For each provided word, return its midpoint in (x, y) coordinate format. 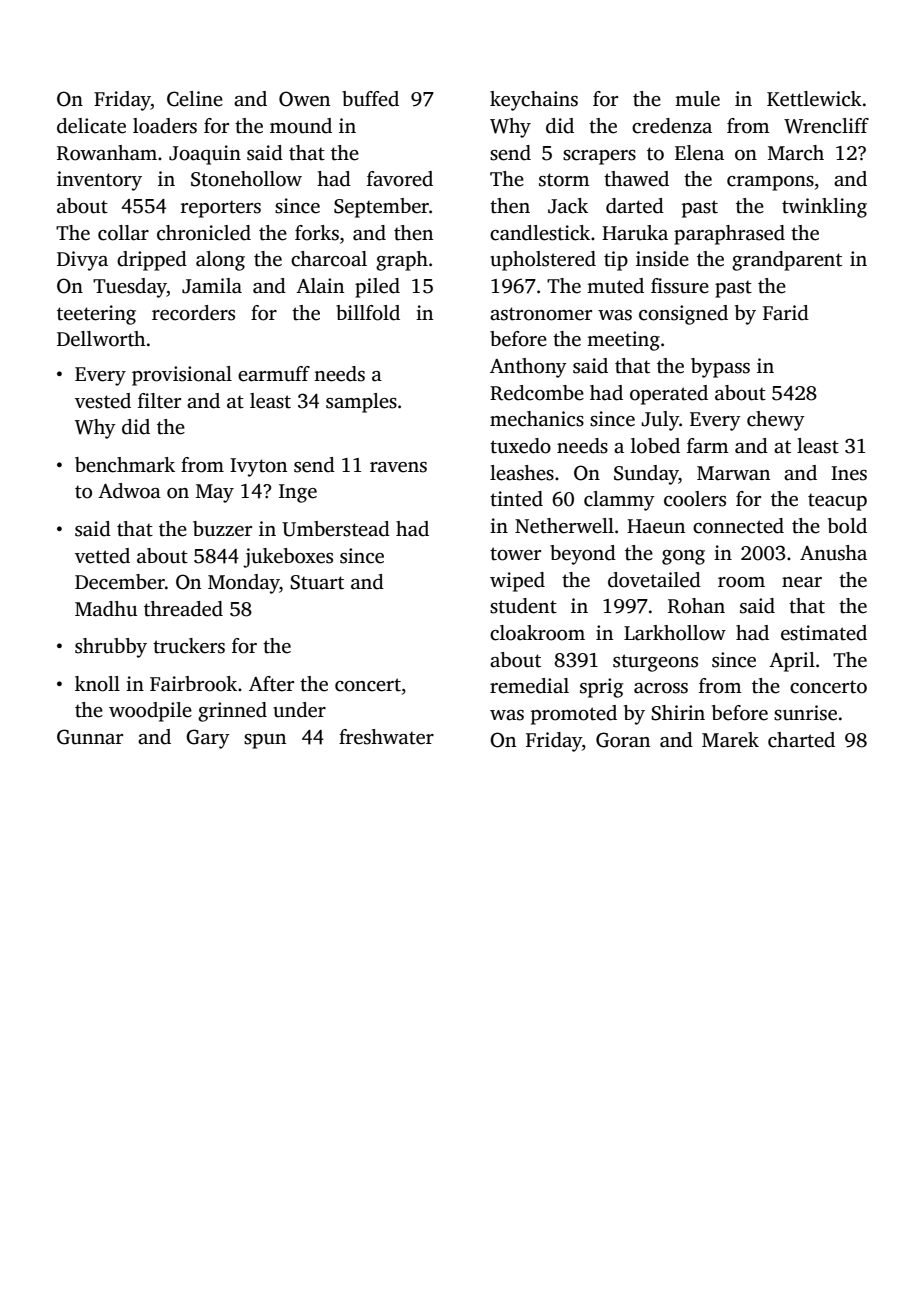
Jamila (212, 286)
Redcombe (537, 393)
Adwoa (129, 491)
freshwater (386, 737)
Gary (208, 739)
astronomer (541, 314)
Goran (623, 740)
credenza (672, 126)
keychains (534, 101)
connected (738, 526)
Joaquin (205, 155)
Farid (786, 313)
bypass (720, 368)
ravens (398, 467)
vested (103, 401)
